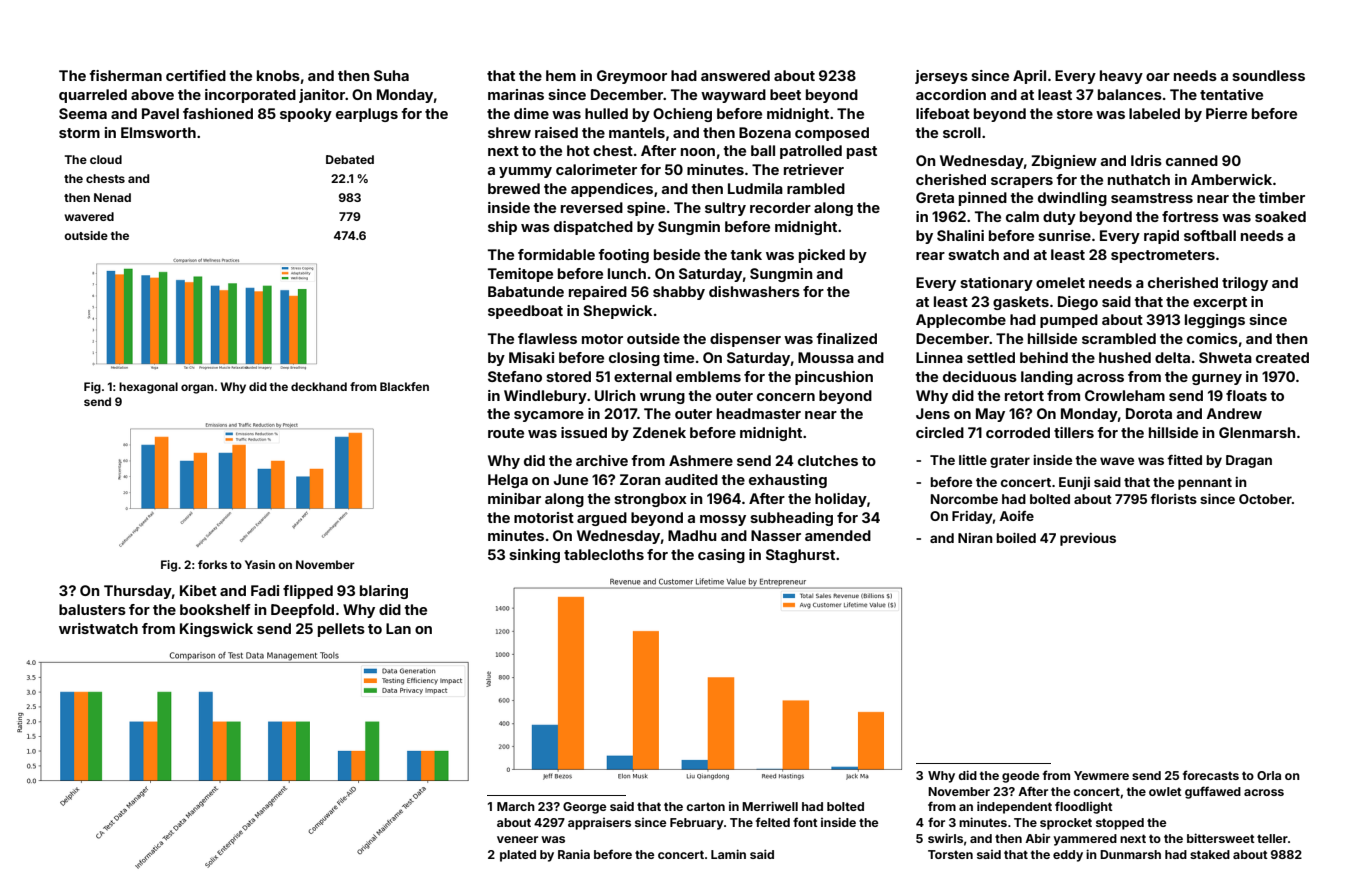  I want to click on Temitope, so click(520, 275).
